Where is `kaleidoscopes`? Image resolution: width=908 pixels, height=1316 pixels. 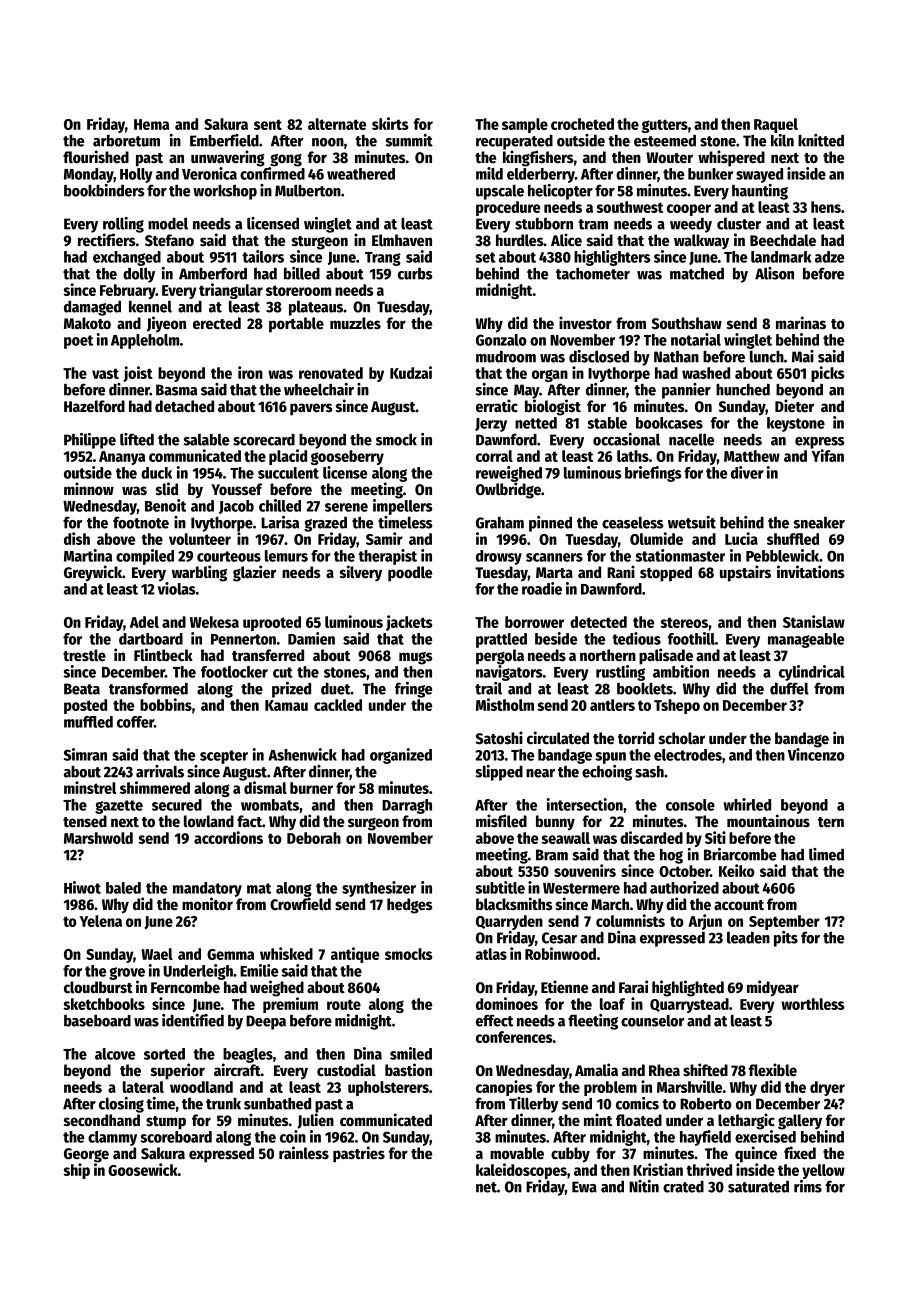 kaleidoscopes is located at coordinates (521, 1171).
